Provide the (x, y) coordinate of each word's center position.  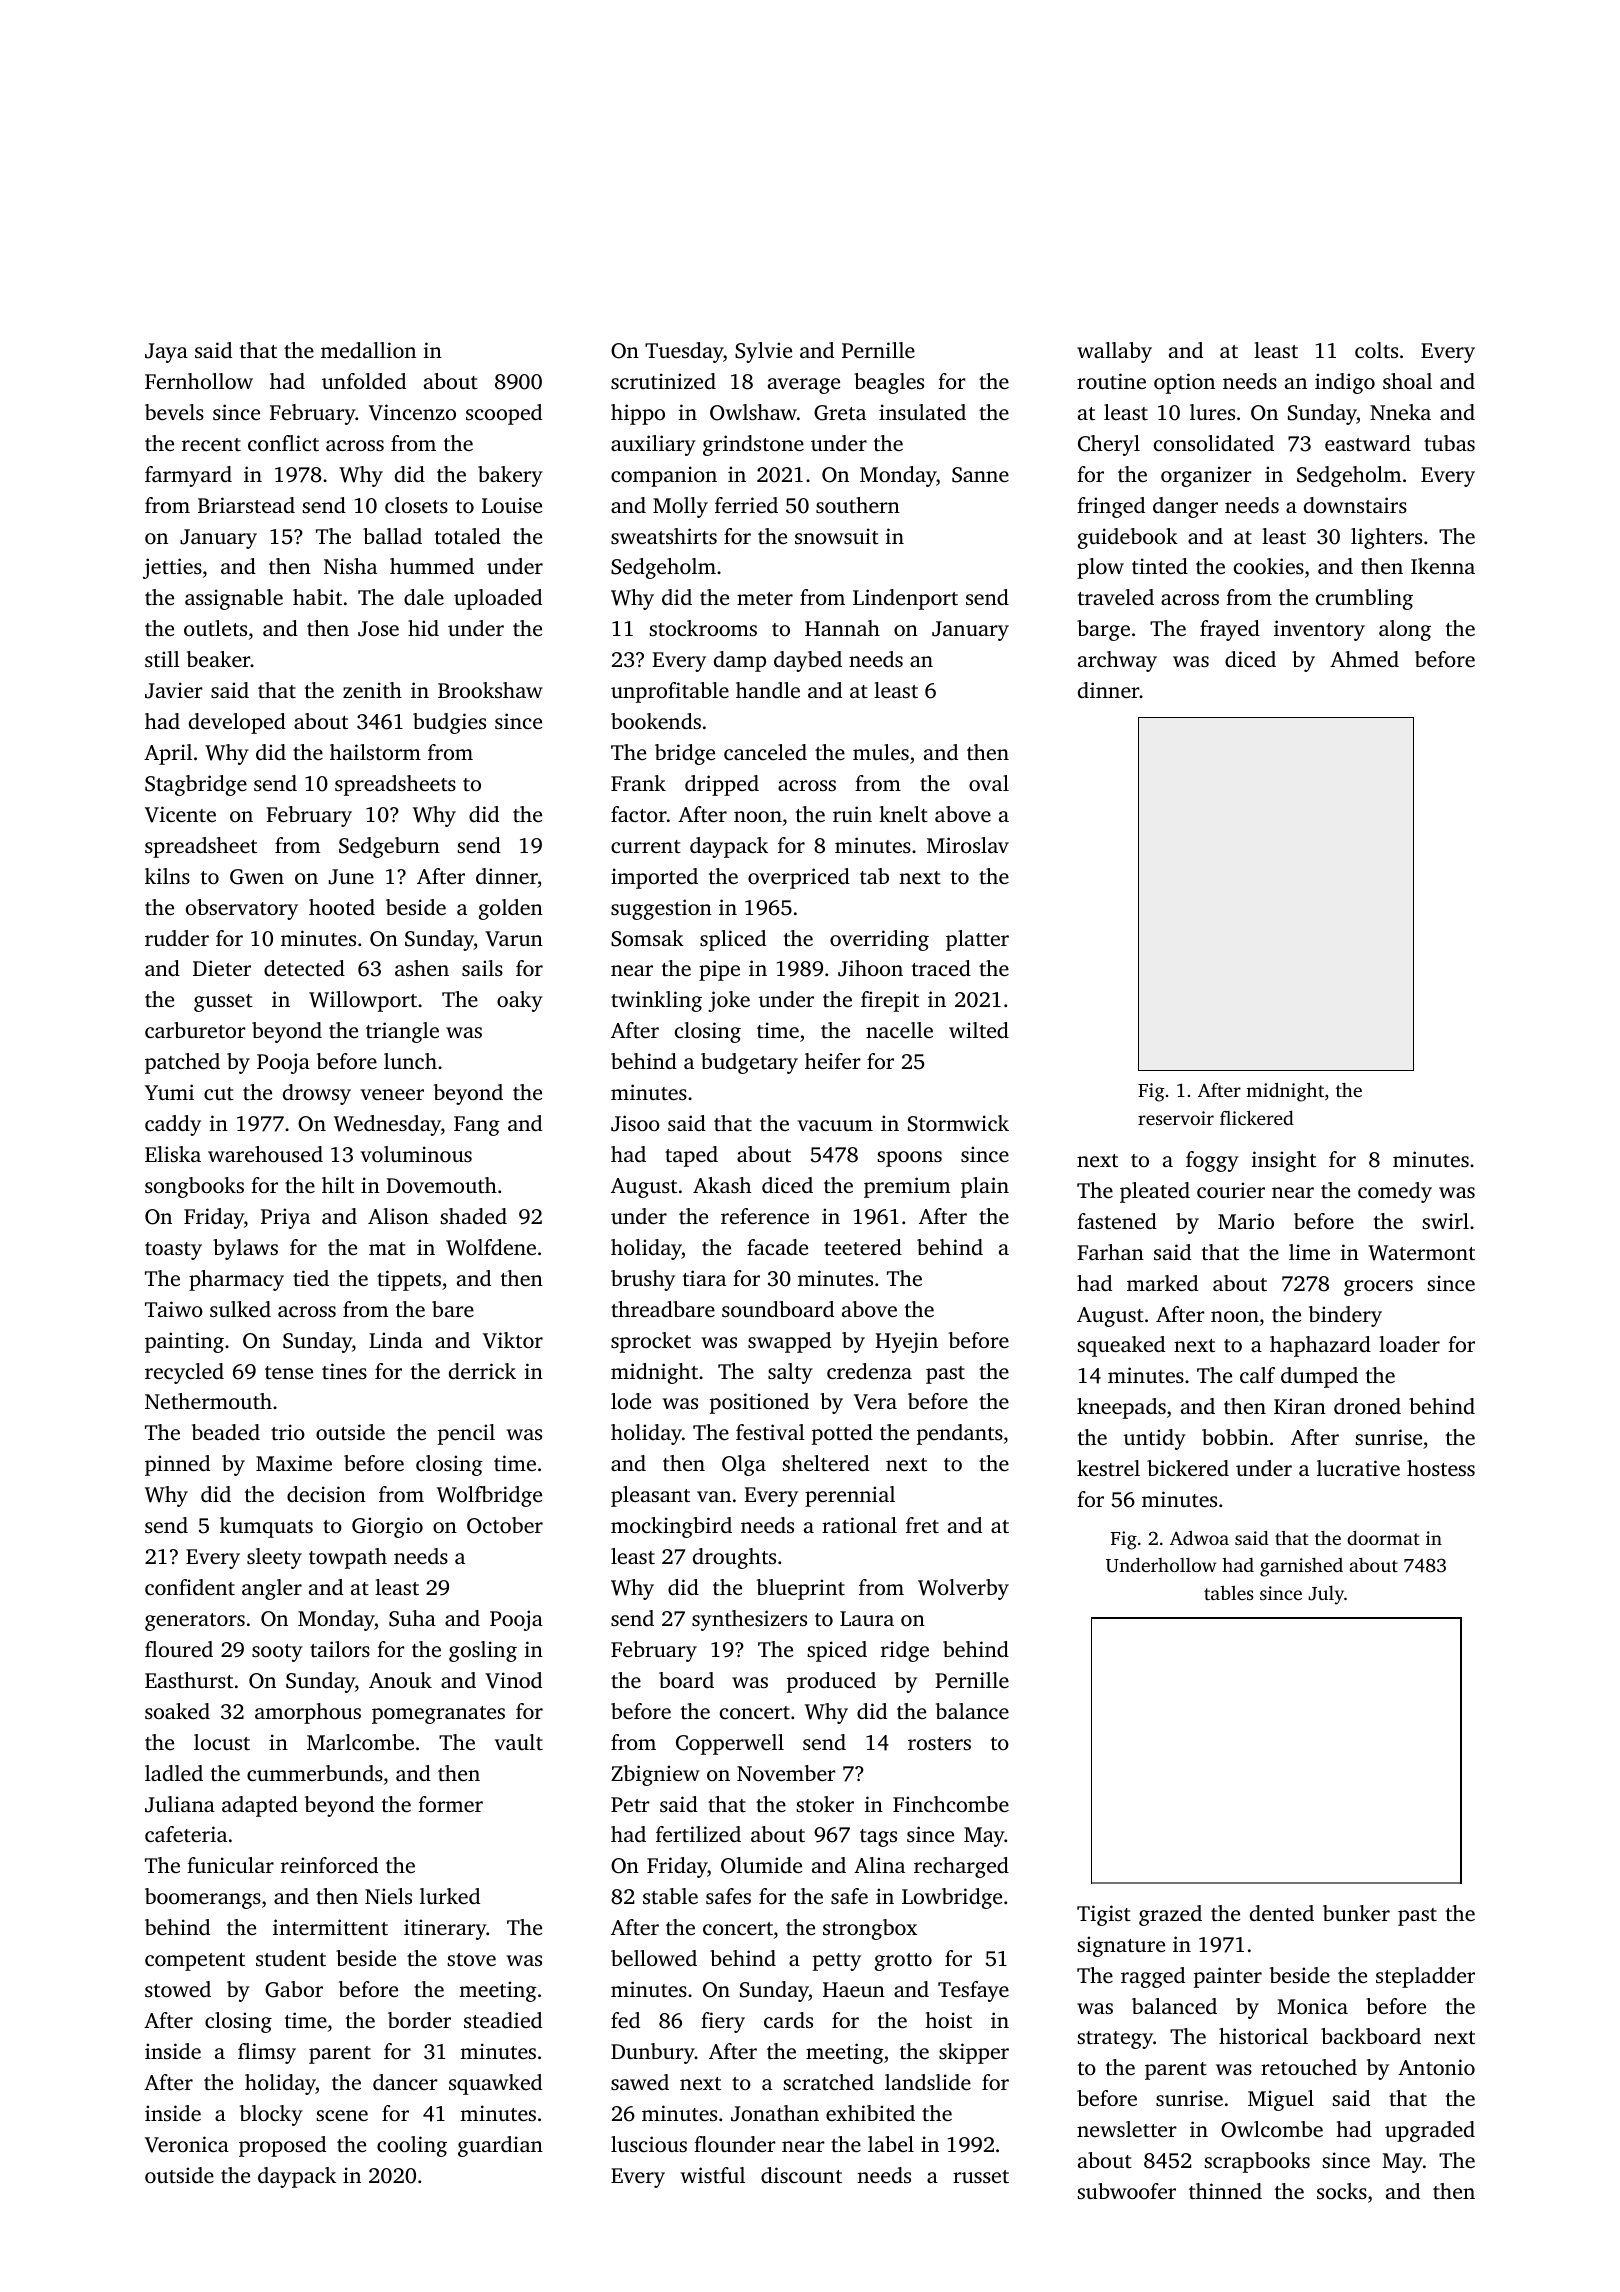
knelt (903, 814)
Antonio (1436, 2067)
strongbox (870, 1929)
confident (190, 1587)
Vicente (180, 814)
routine (1111, 381)
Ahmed (1364, 659)
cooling (412, 2146)
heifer (833, 1061)
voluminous (416, 1154)
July (1326, 1595)
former (450, 1804)
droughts (734, 1558)
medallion (368, 350)
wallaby (1114, 352)
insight (1284, 1161)
